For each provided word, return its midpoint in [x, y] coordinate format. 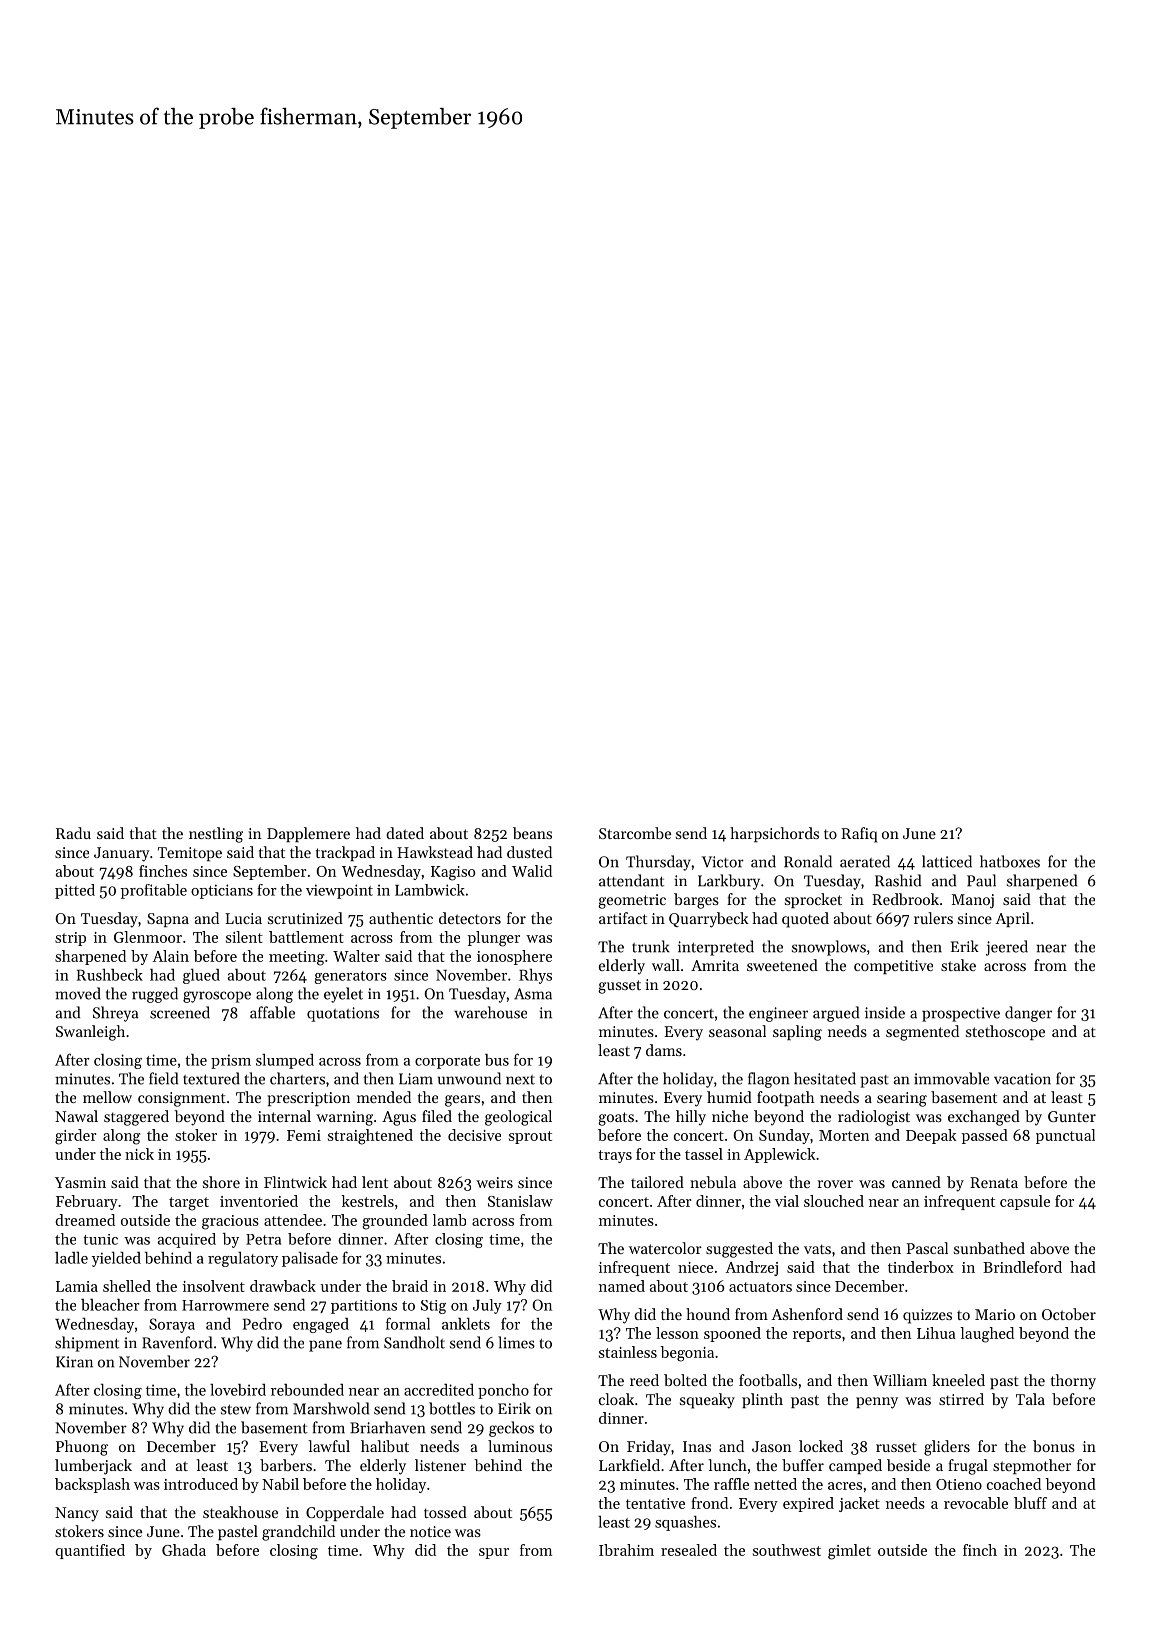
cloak [616, 1399]
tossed [445, 1512]
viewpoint [339, 891]
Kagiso [453, 873]
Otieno [959, 1484]
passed [985, 1136]
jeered [1007, 948]
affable [272, 1012]
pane [325, 1346]
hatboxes [1010, 861]
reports [817, 1335]
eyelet [343, 995]
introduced [201, 1484]
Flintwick [295, 1182]
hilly [691, 1118]
